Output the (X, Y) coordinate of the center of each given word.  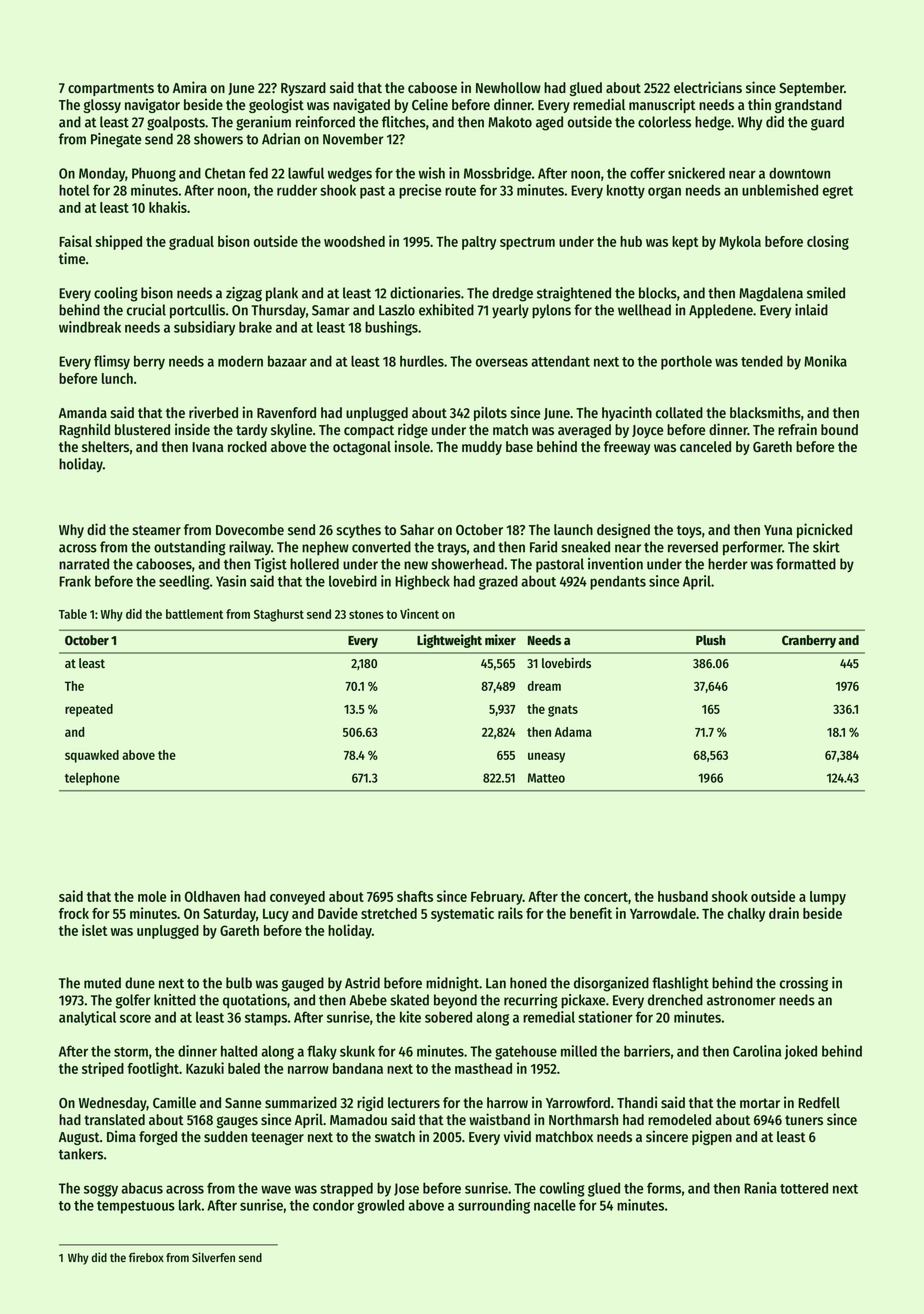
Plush (711, 640)
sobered (448, 1017)
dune (140, 983)
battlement (194, 614)
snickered (696, 173)
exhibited (446, 310)
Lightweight (449, 641)
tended (762, 361)
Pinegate (116, 140)
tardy (251, 431)
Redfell (819, 1102)
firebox (146, 1257)
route (460, 191)
